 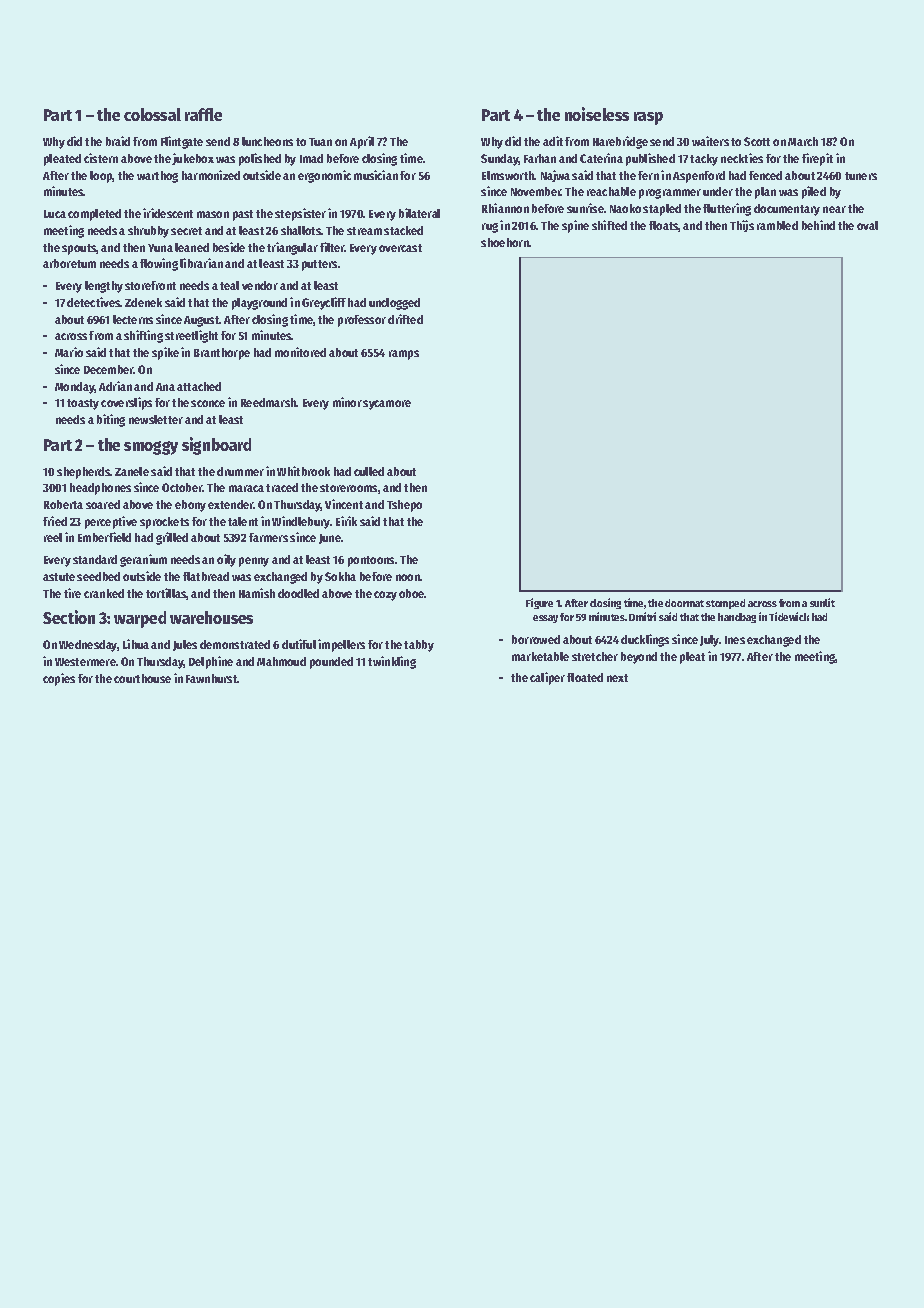 What do you see at coordinates (59, 679) in the screenshot?
I see `copies` at bounding box center [59, 679].
